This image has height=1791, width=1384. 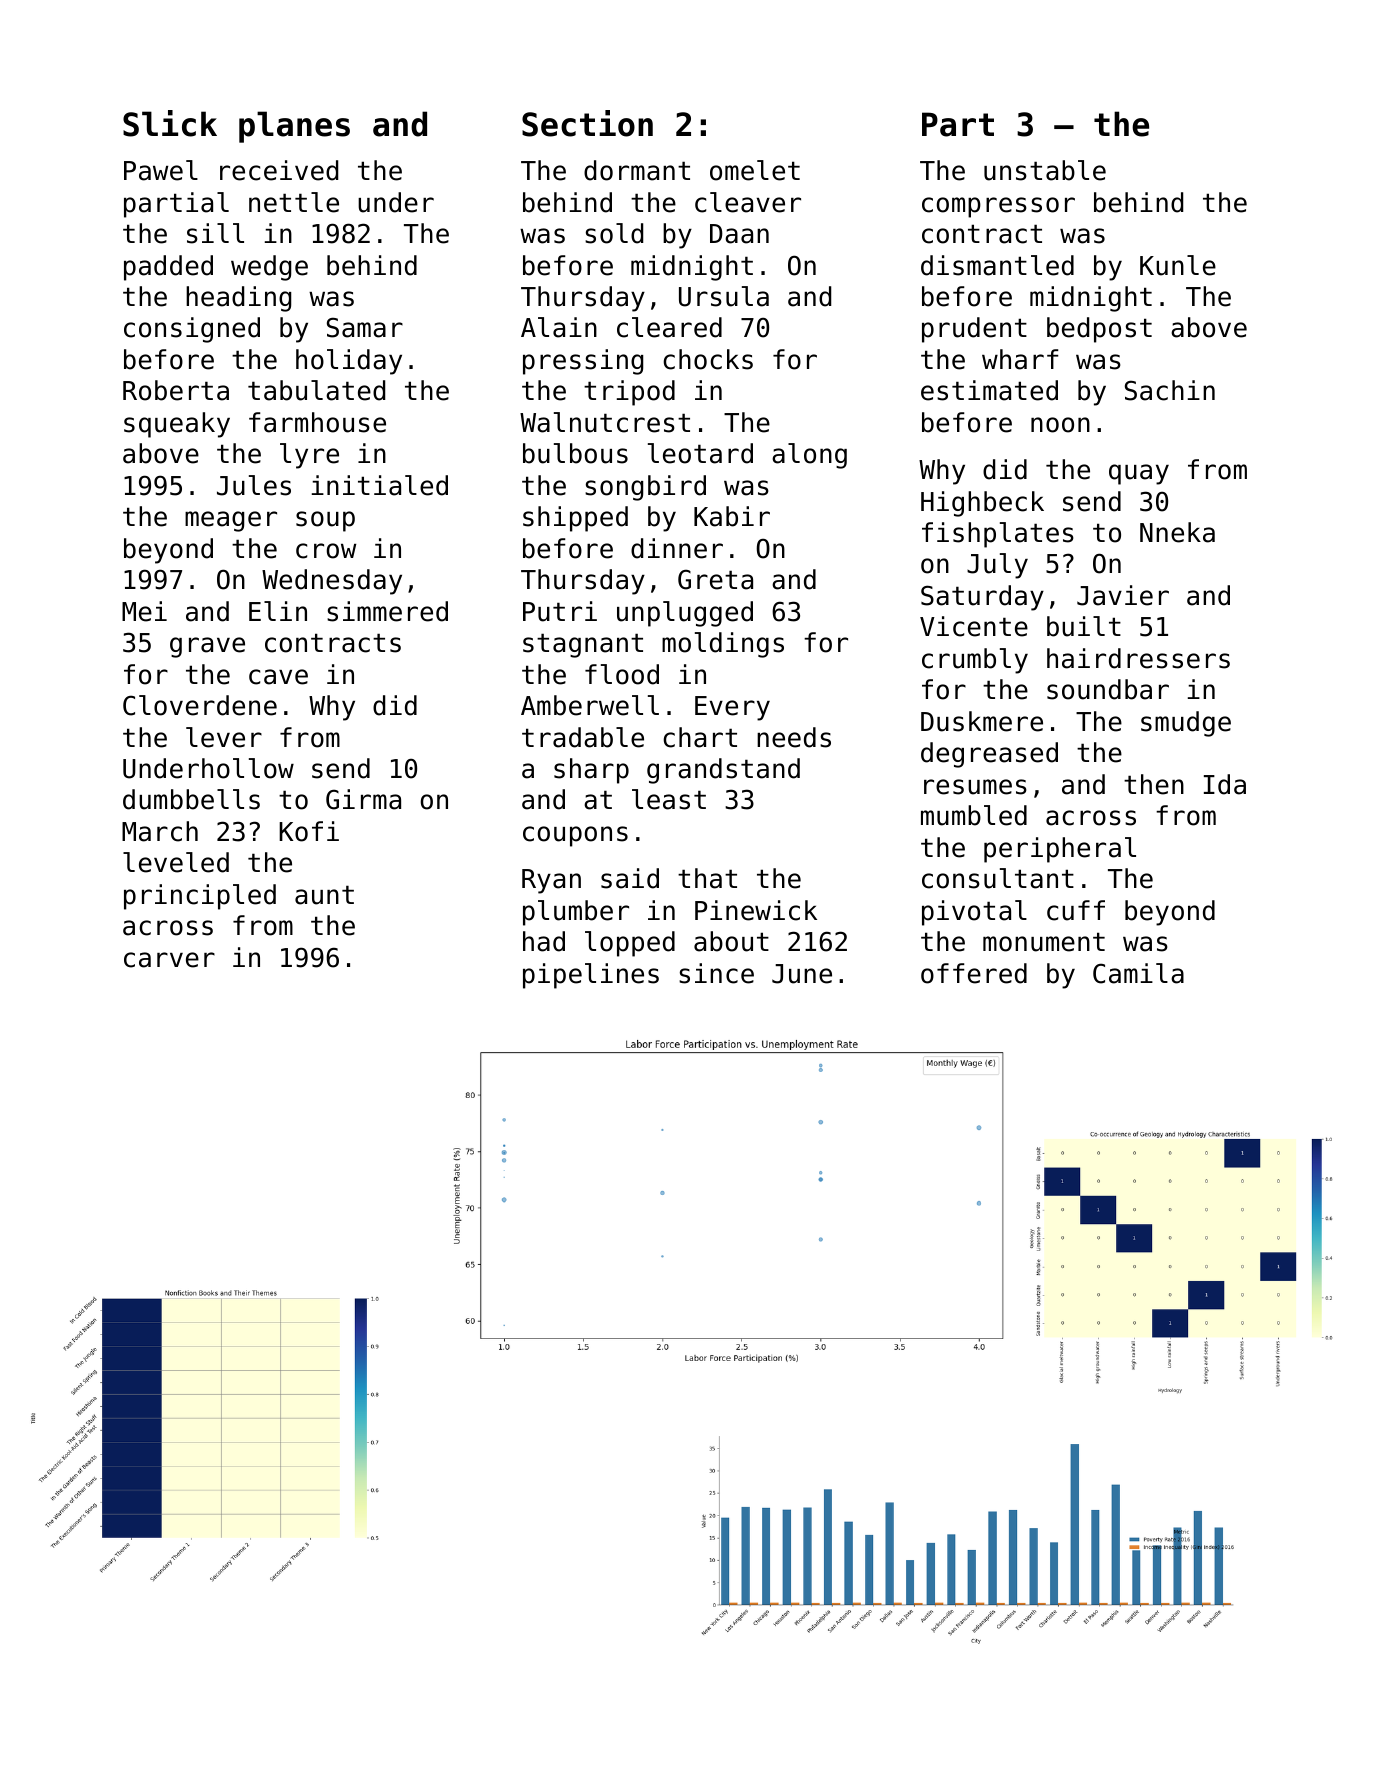 What do you see at coordinates (191, 799) in the image?
I see `dumbbells` at bounding box center [191, 799].
